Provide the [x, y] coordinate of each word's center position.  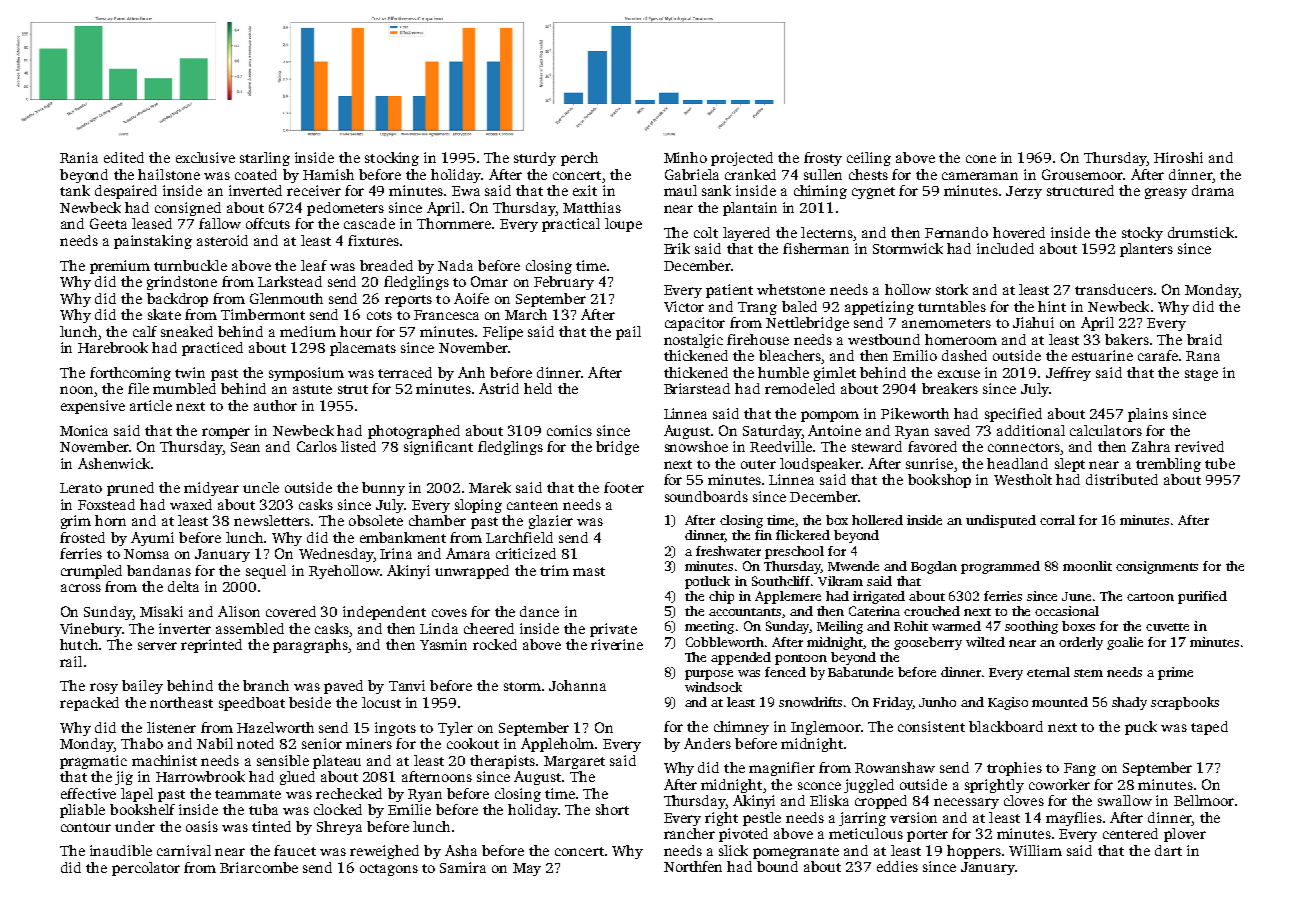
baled [799, 306]
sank [716, 190]
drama [1213, 190]
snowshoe [696, 446]
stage [1201, 375]
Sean [245, 447]
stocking [392, 159]
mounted [1060, 702]
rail [71, 661]
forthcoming [130, 374]
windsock [713, 687]
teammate [248, 794]
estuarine [1102, 355]
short [612, 809]
